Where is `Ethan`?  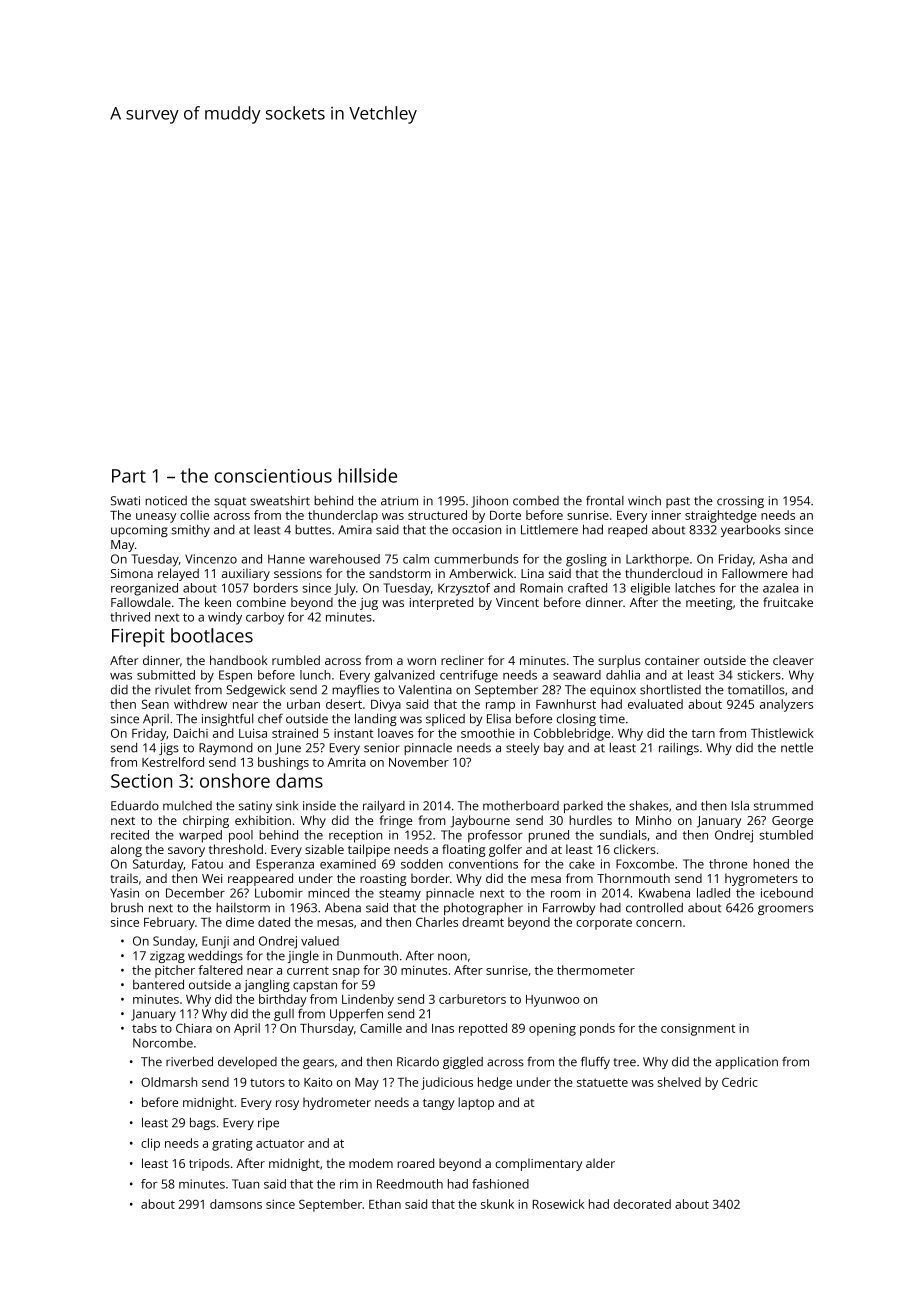 Ethan is located at coordinates (385, 1204).
